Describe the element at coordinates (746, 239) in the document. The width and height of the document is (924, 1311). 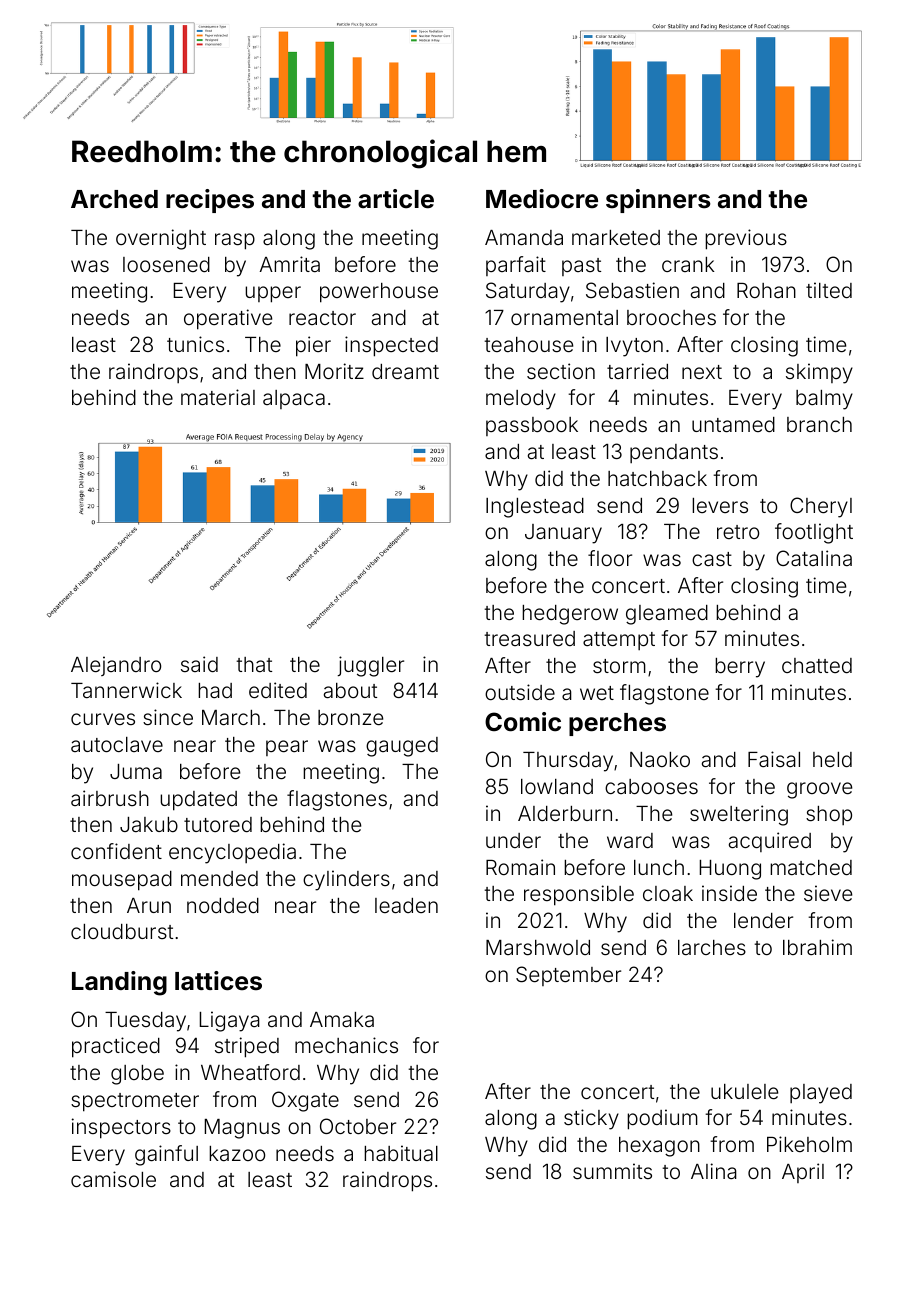
I see `previous` at that location.
